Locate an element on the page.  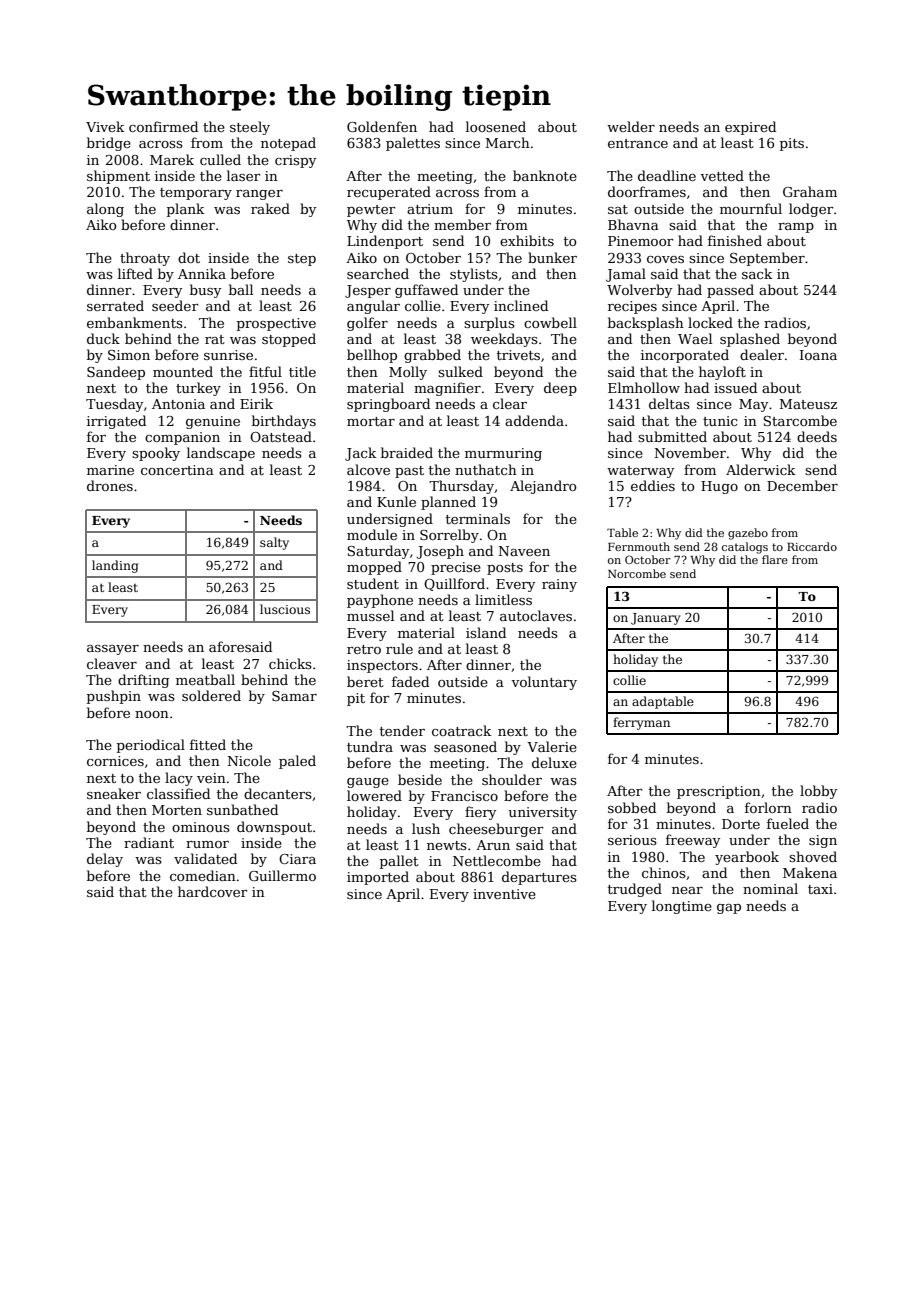
imported is located at coordinates (378, 878).
